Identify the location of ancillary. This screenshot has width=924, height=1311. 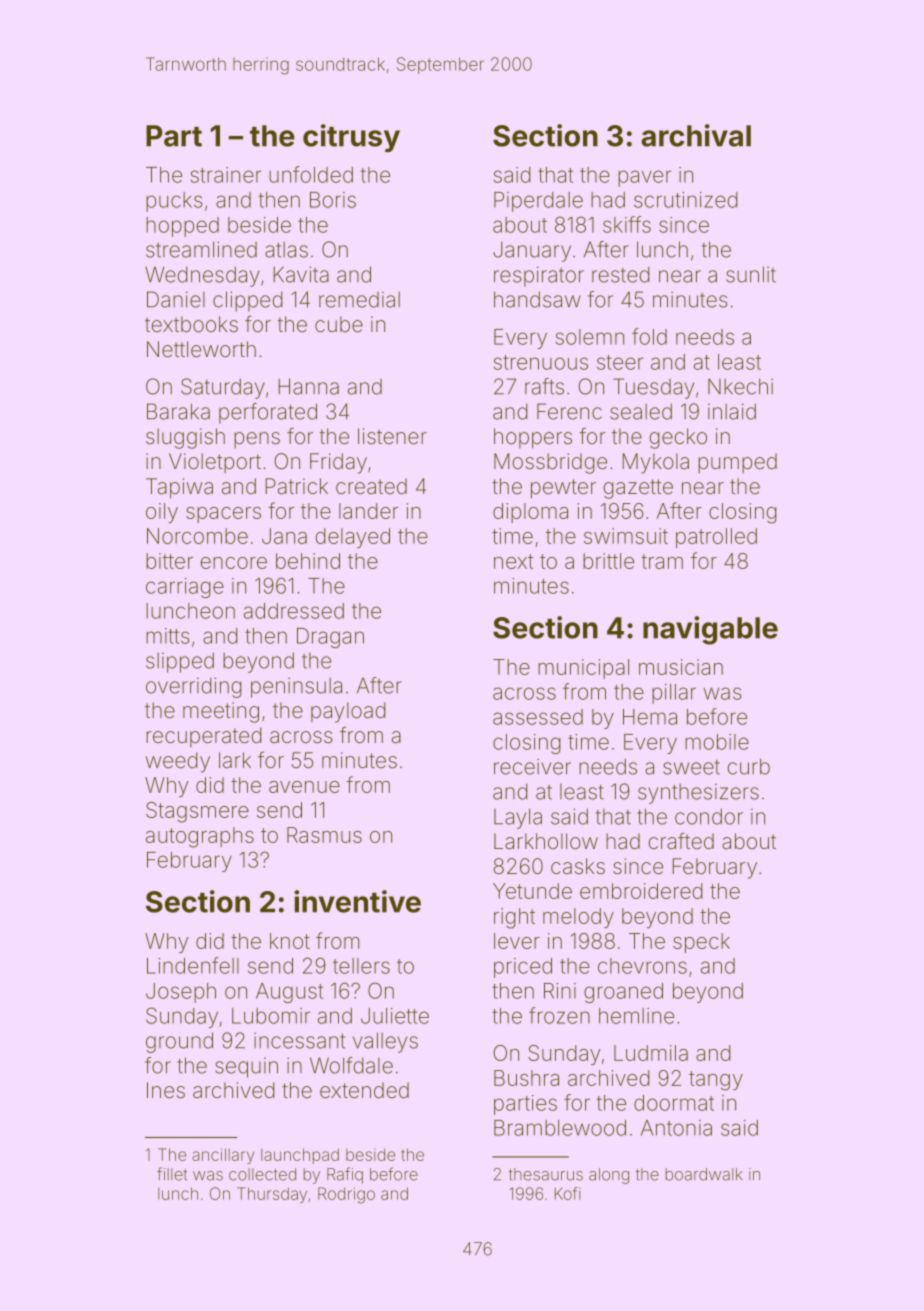
(223, 1156).
